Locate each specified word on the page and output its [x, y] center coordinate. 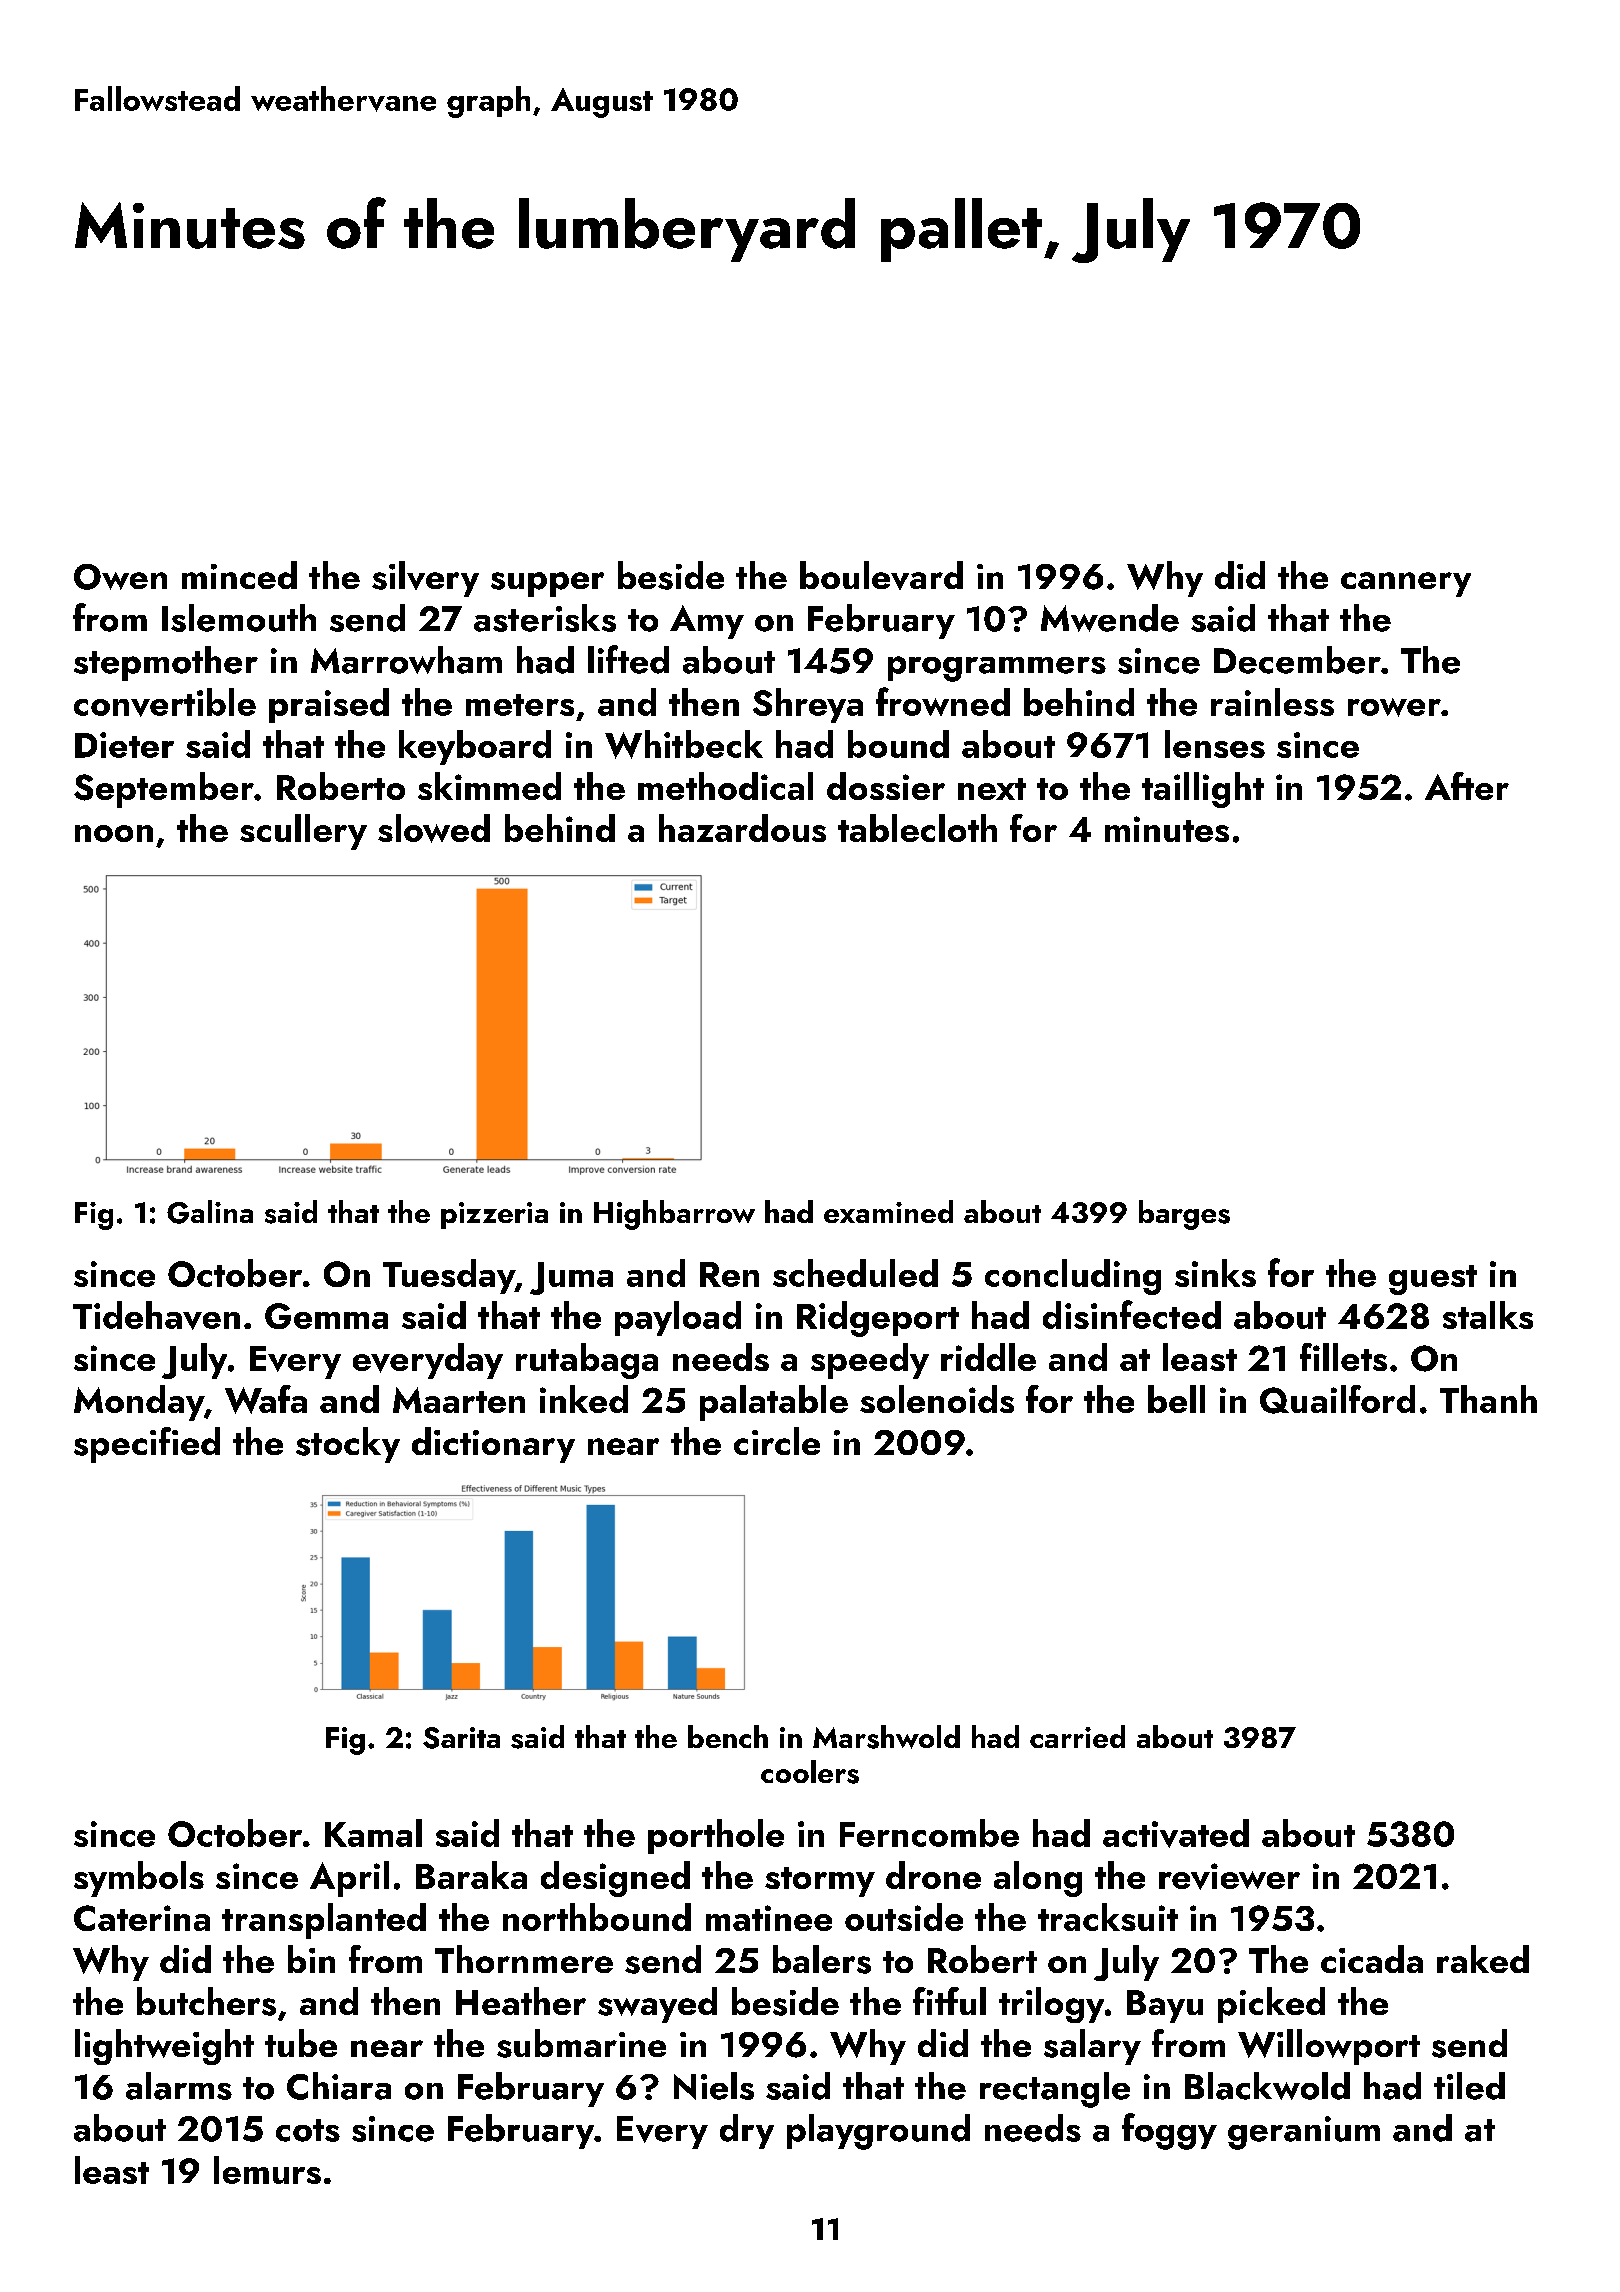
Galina [210, 1212]
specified [147, 1445]
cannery [1406, 584]
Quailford [1337, 1399]
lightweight [164, 2047]
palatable [774, 1403]
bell [1176, 1399]
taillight [1203, 790]
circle [777, 1441]
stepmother [166, 663]
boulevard [881, 575]
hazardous [742, 828]
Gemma [326, 1316]
